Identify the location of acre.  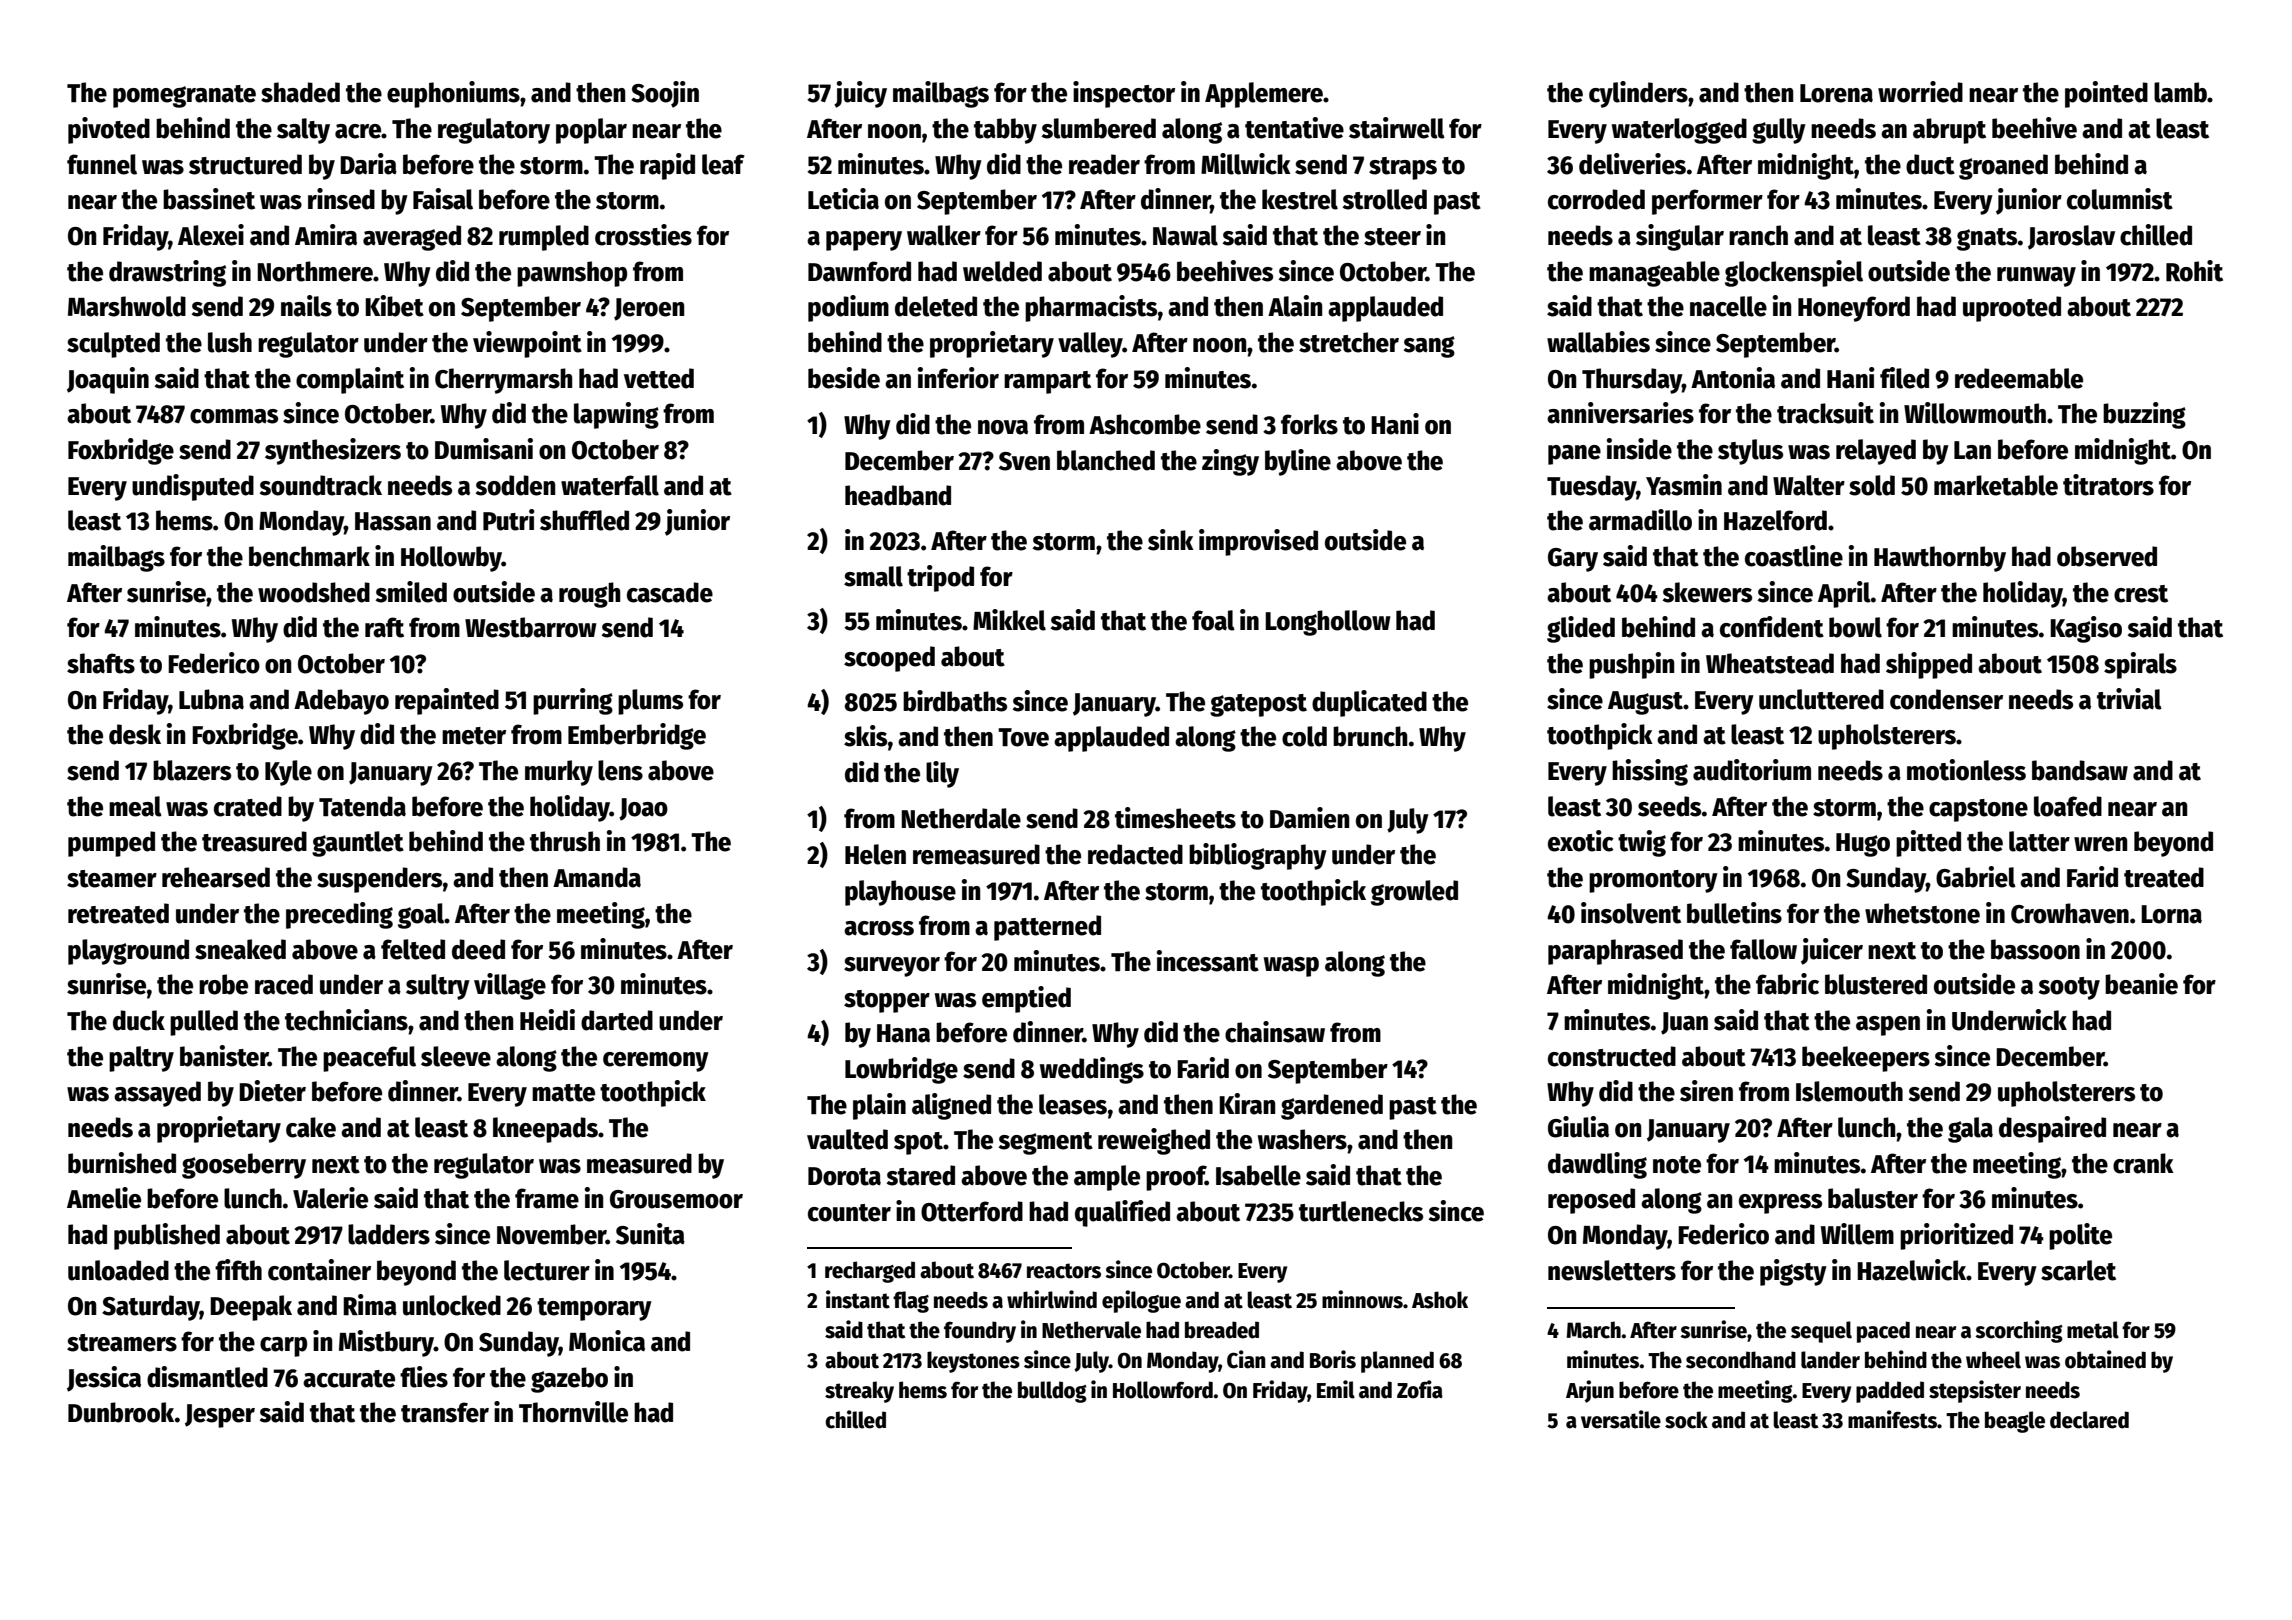
(358, 131).
